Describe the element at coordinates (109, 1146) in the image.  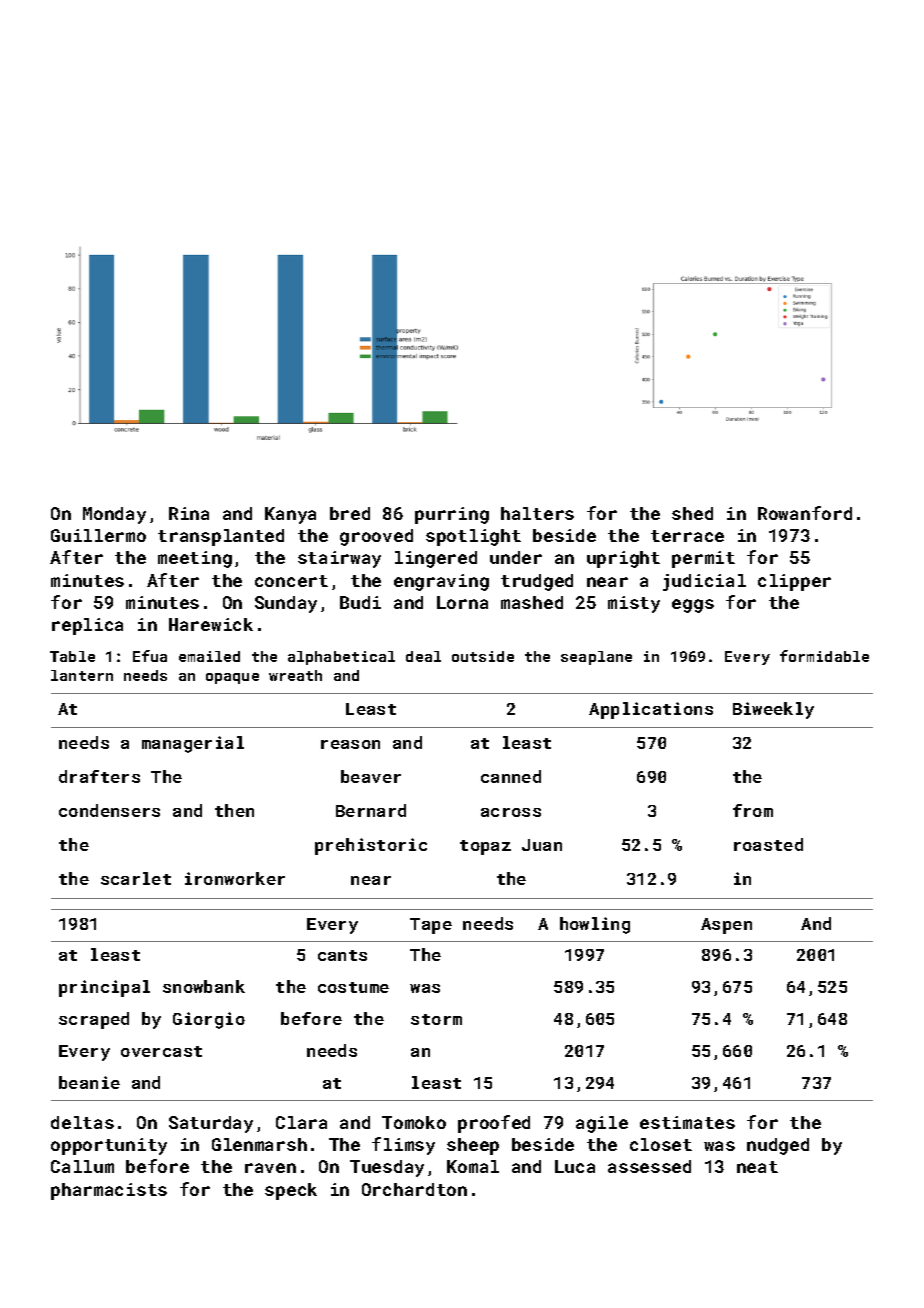
I see `opportunity` at that location.
